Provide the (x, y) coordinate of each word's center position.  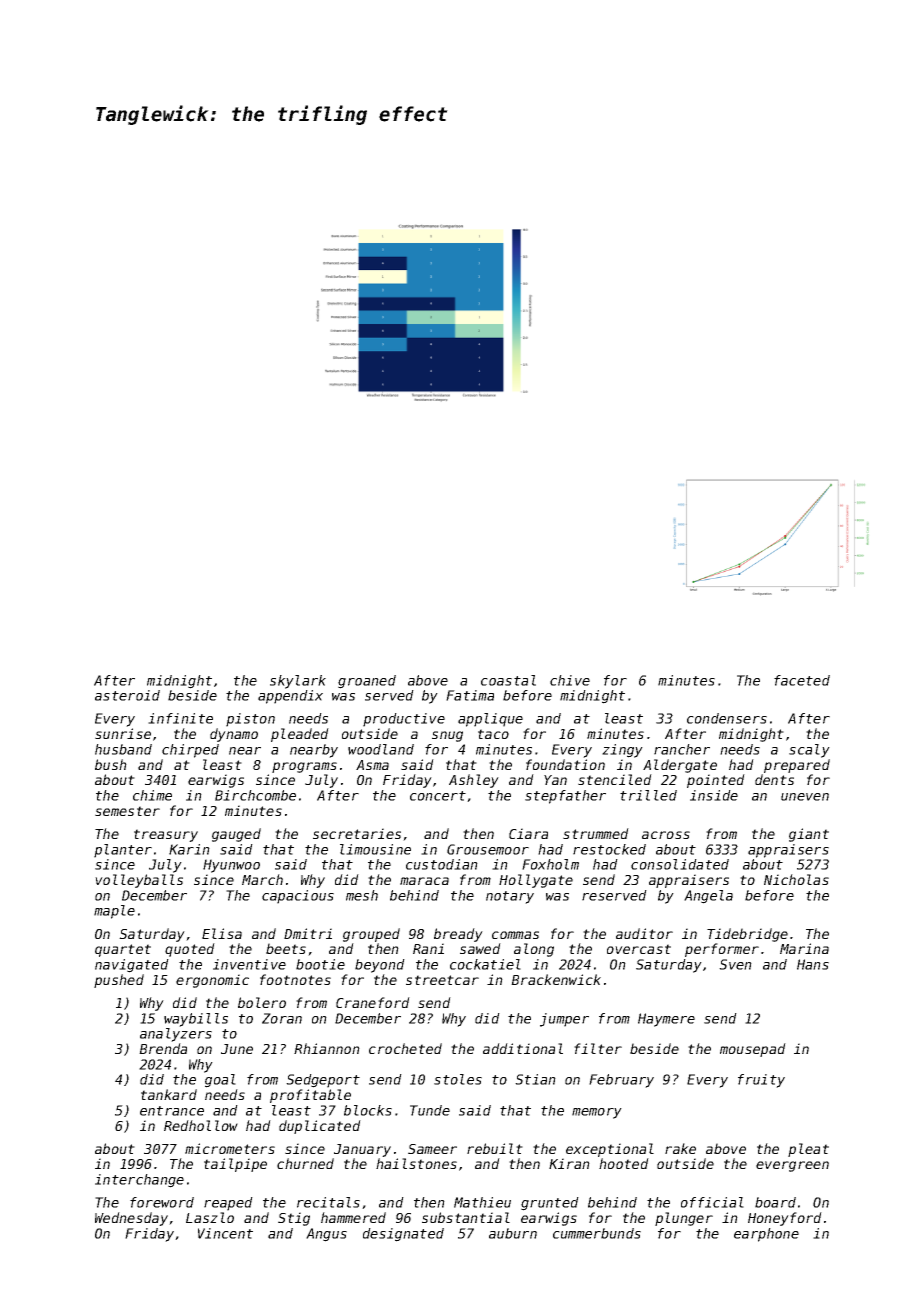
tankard (169, 1094)
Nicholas (796, 879)
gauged (236, 835)
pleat (808, 1150)
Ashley (474, 781)
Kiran (569, 1163)
